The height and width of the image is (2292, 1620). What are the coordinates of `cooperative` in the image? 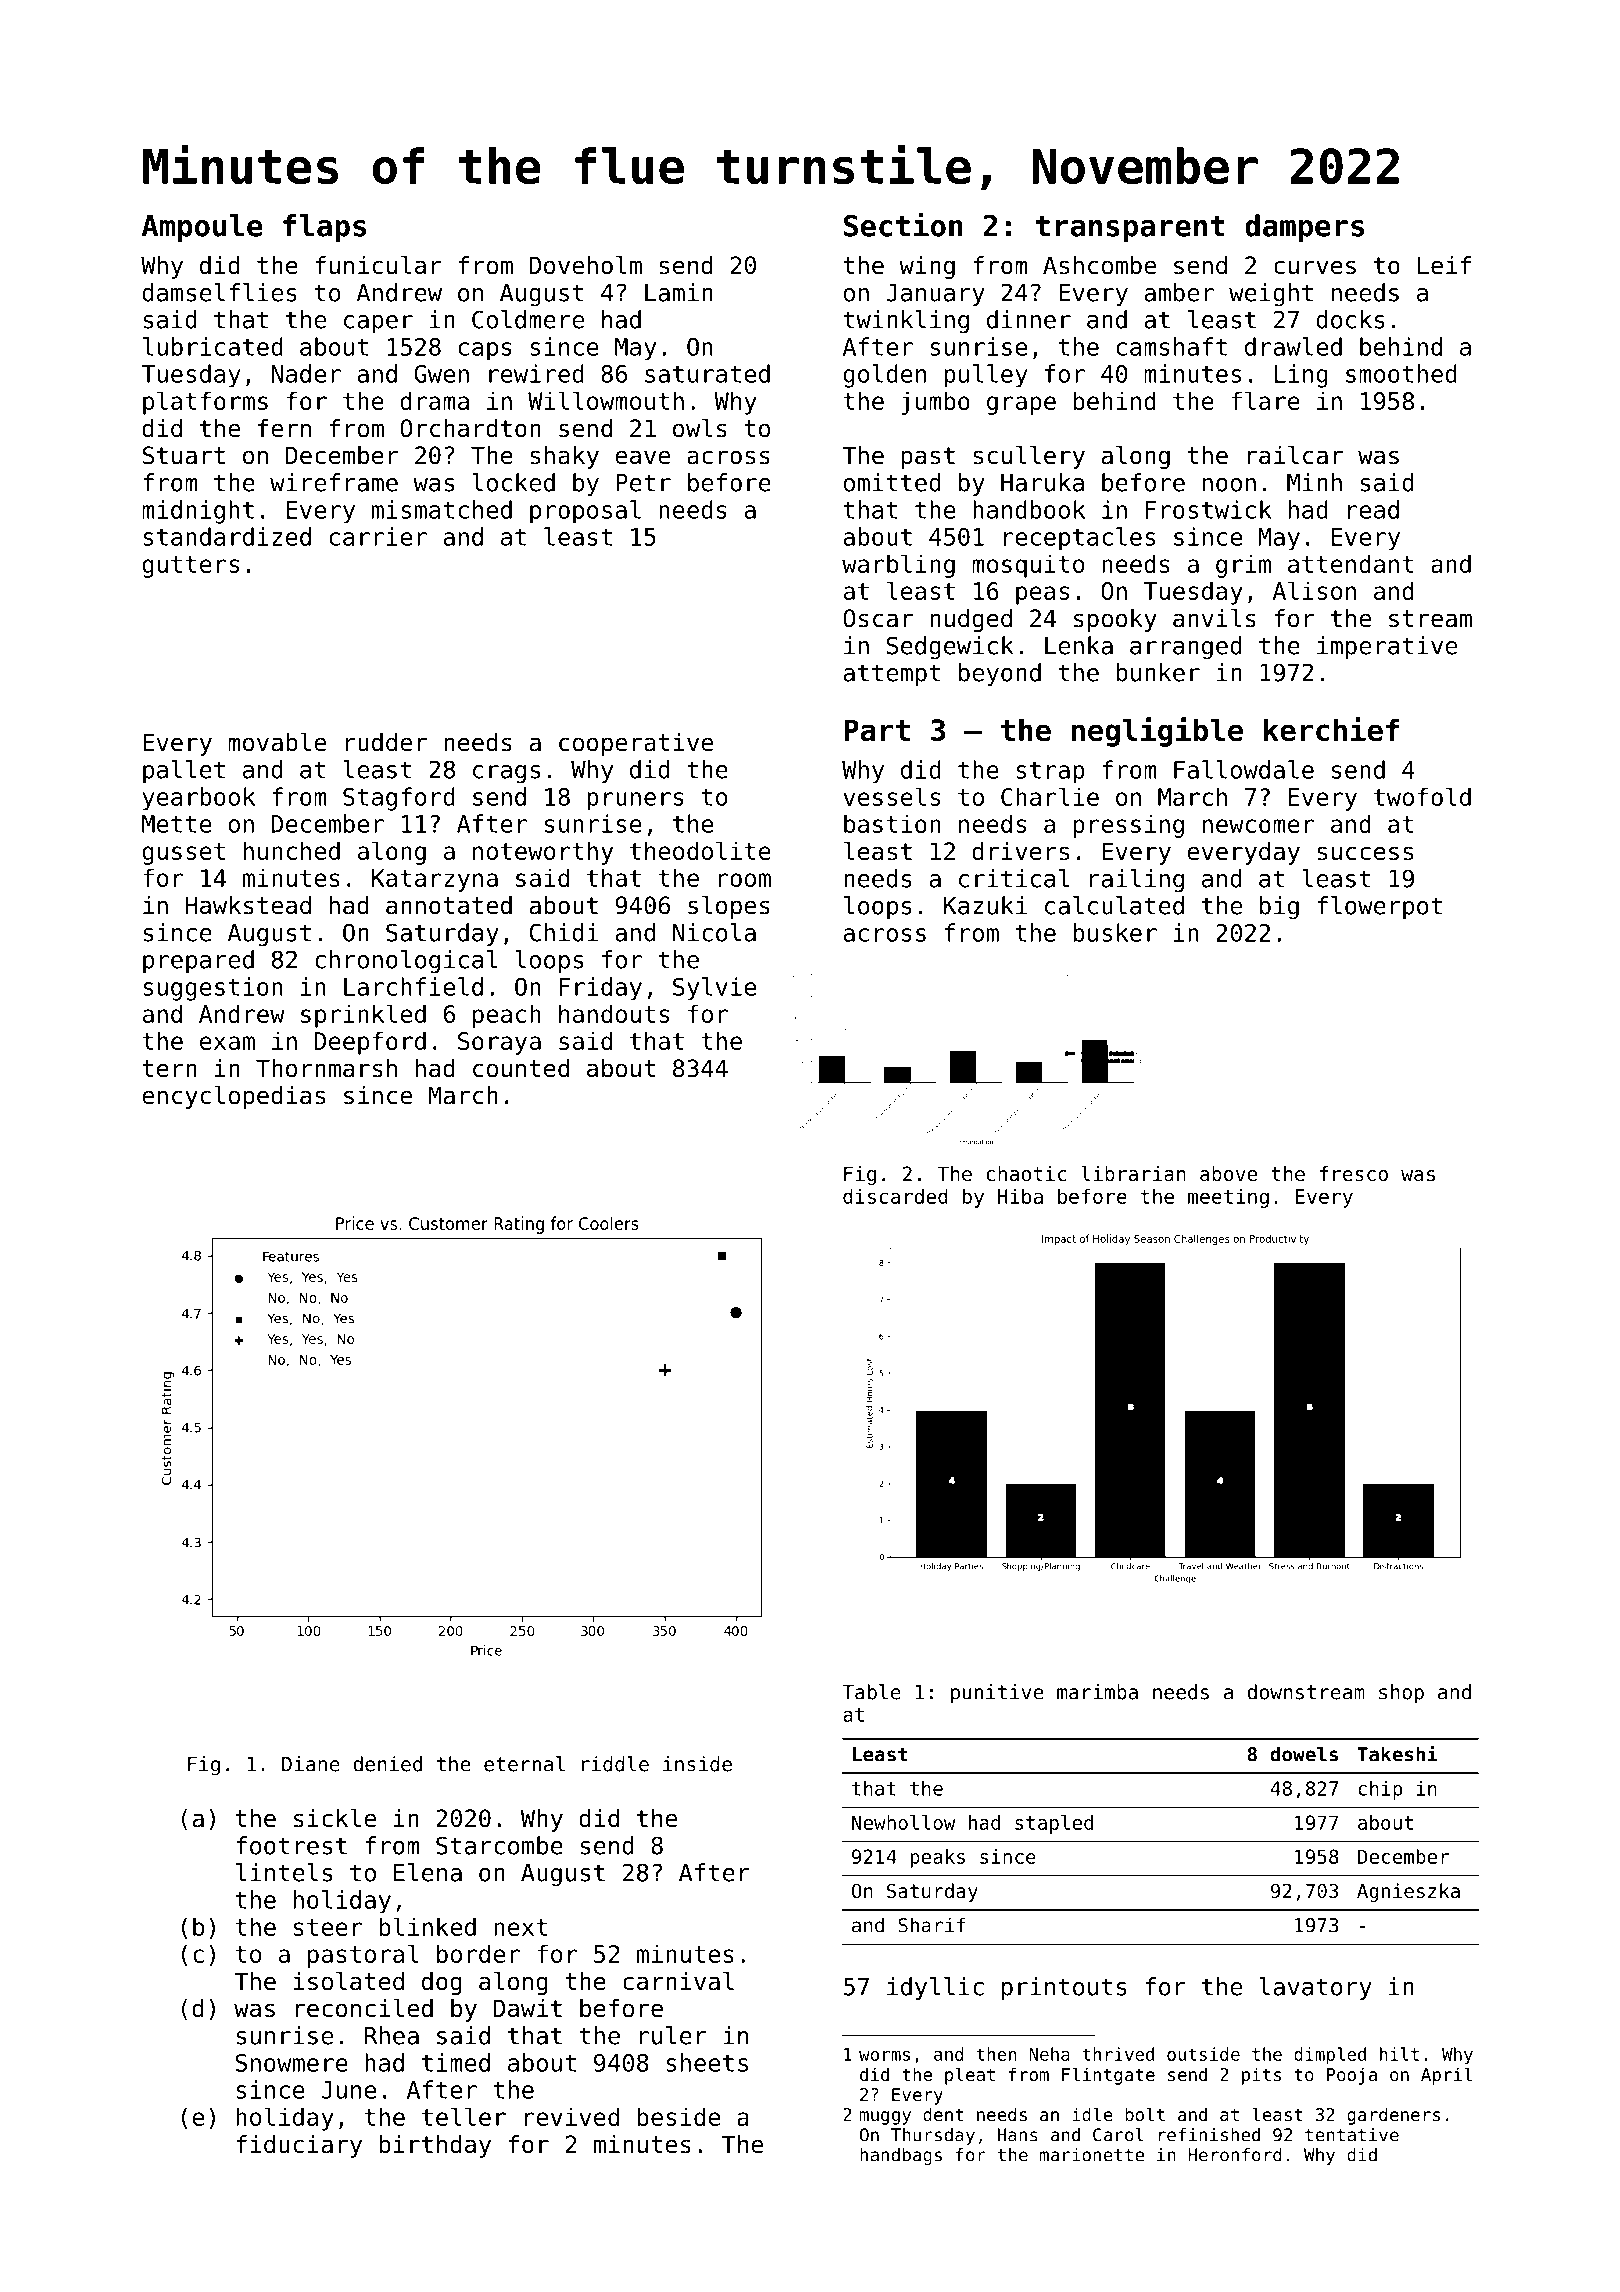 It's located at (636, 744).
